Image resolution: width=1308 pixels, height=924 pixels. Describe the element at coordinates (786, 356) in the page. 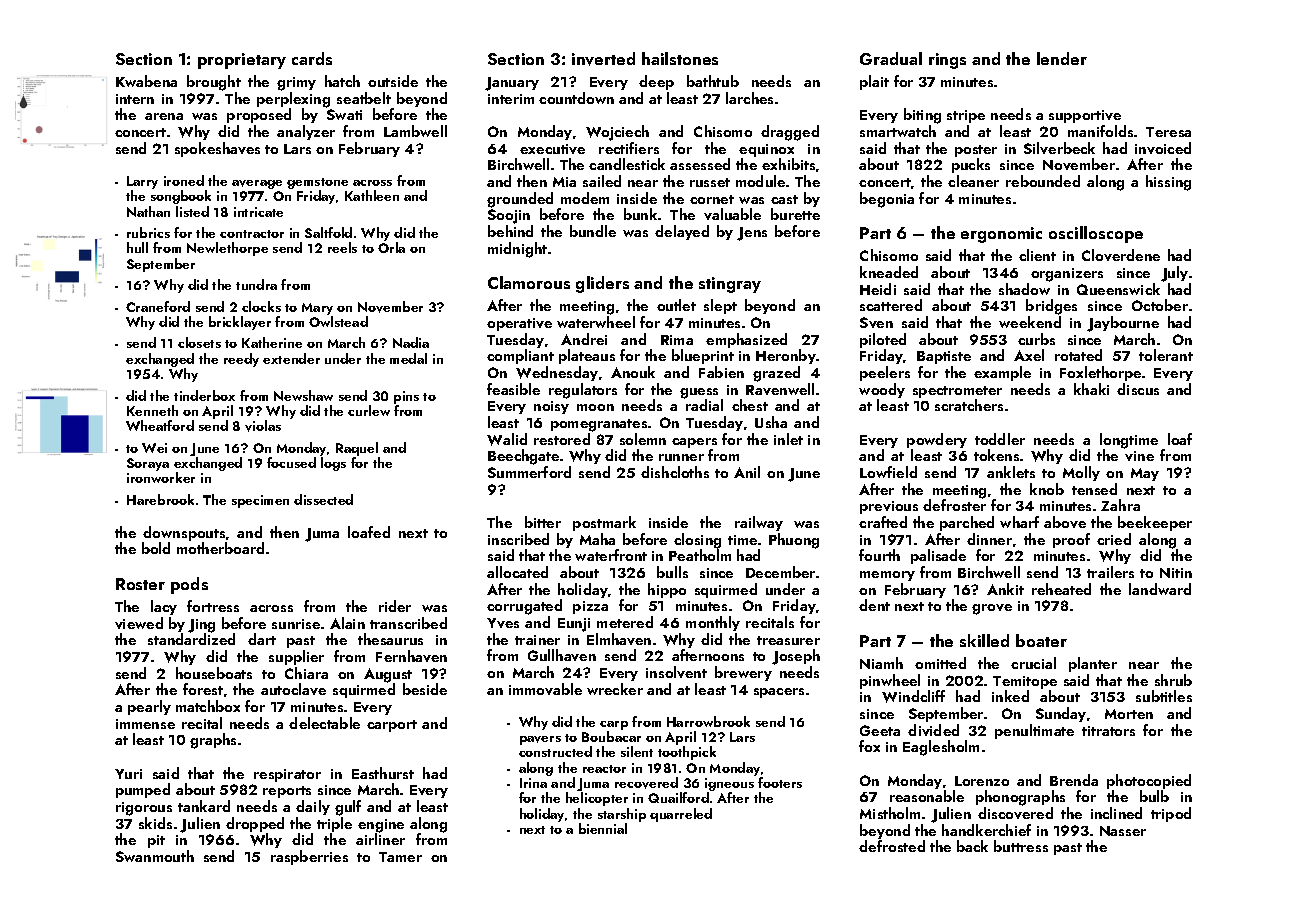

I see `Heronby` at that location.
